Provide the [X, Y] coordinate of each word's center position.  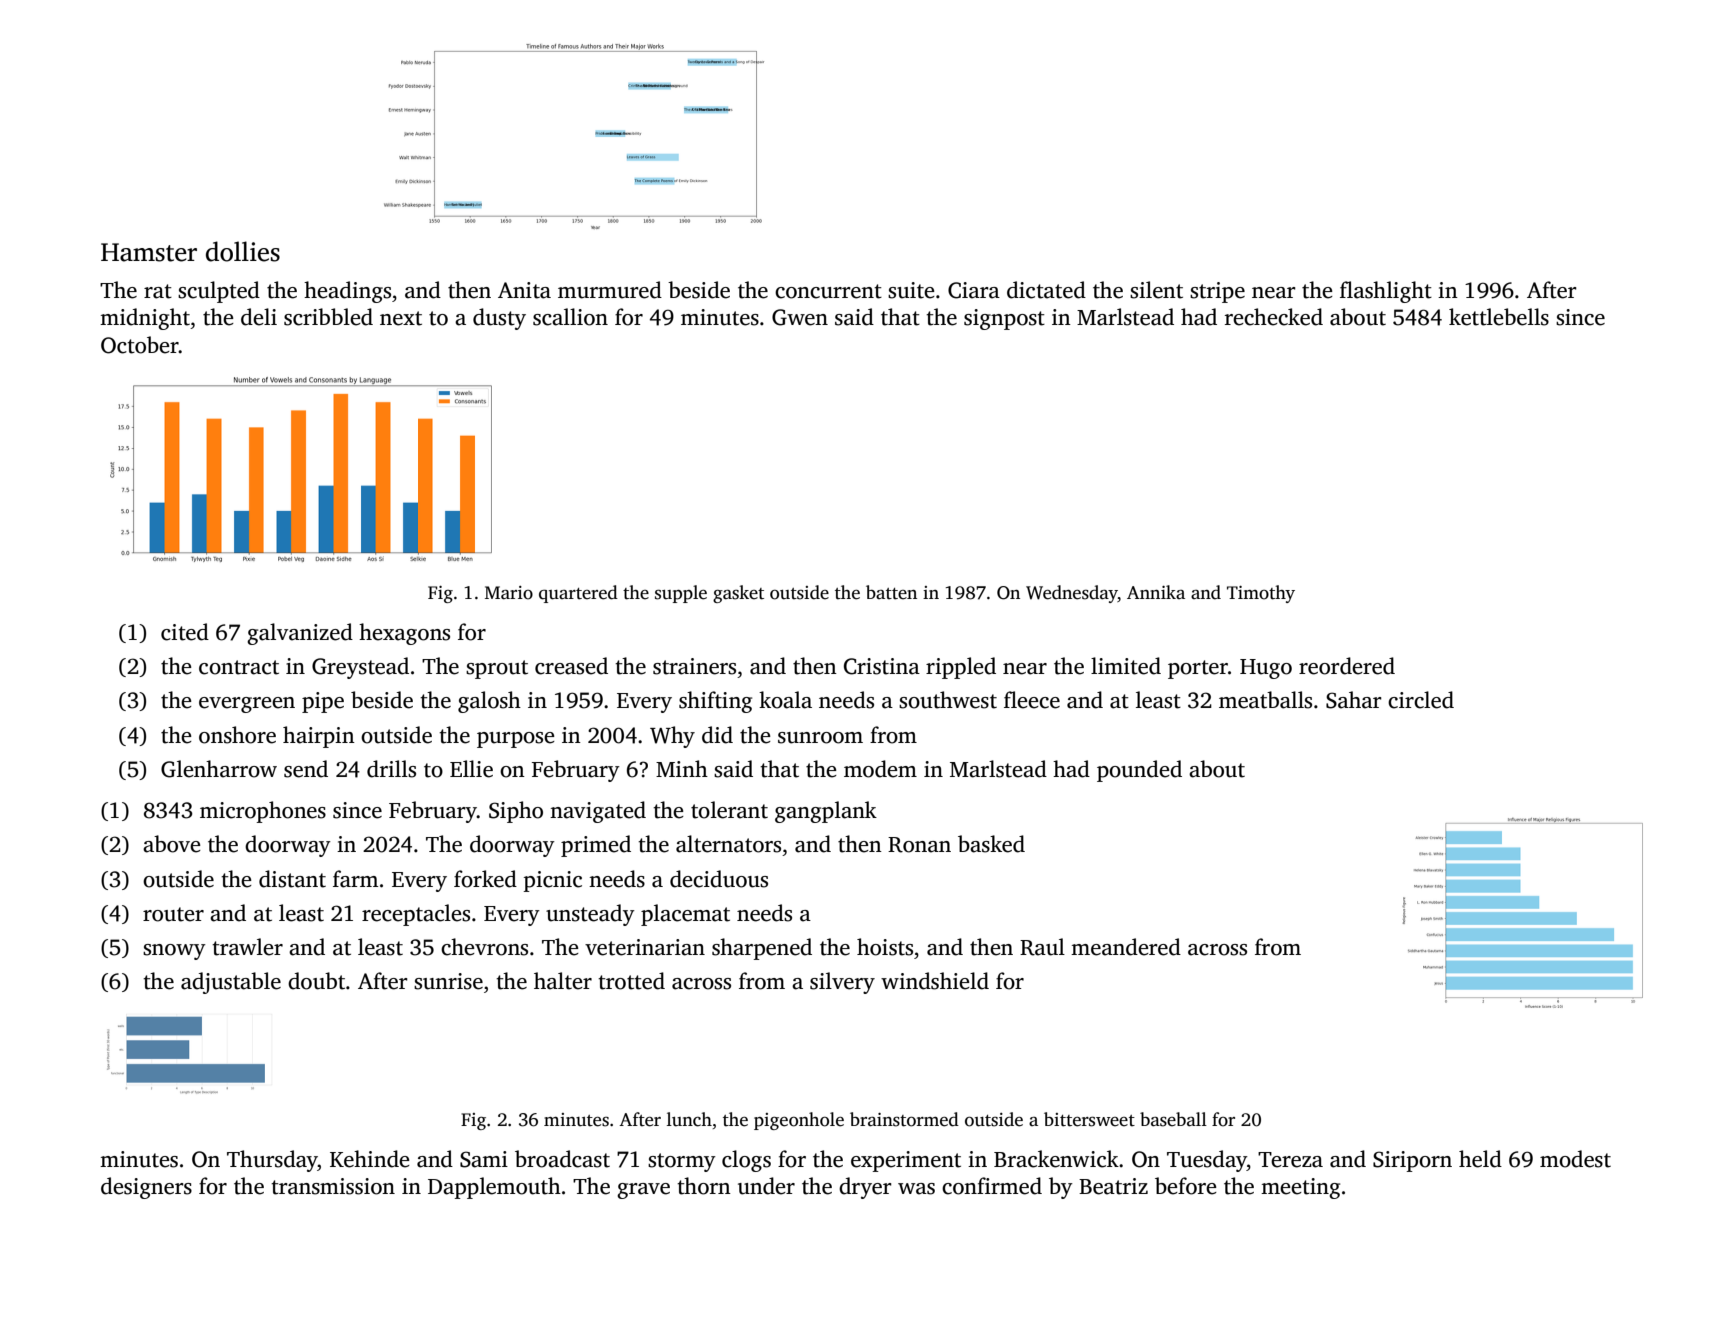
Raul [1042, 947]
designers [146, 1188]
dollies [243, 251]
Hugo [1266, 669]
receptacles [416, 915]
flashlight [1386, 292]
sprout [497, 669]
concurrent [828, 291]
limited [1126, 666]
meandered [1126, 947]
